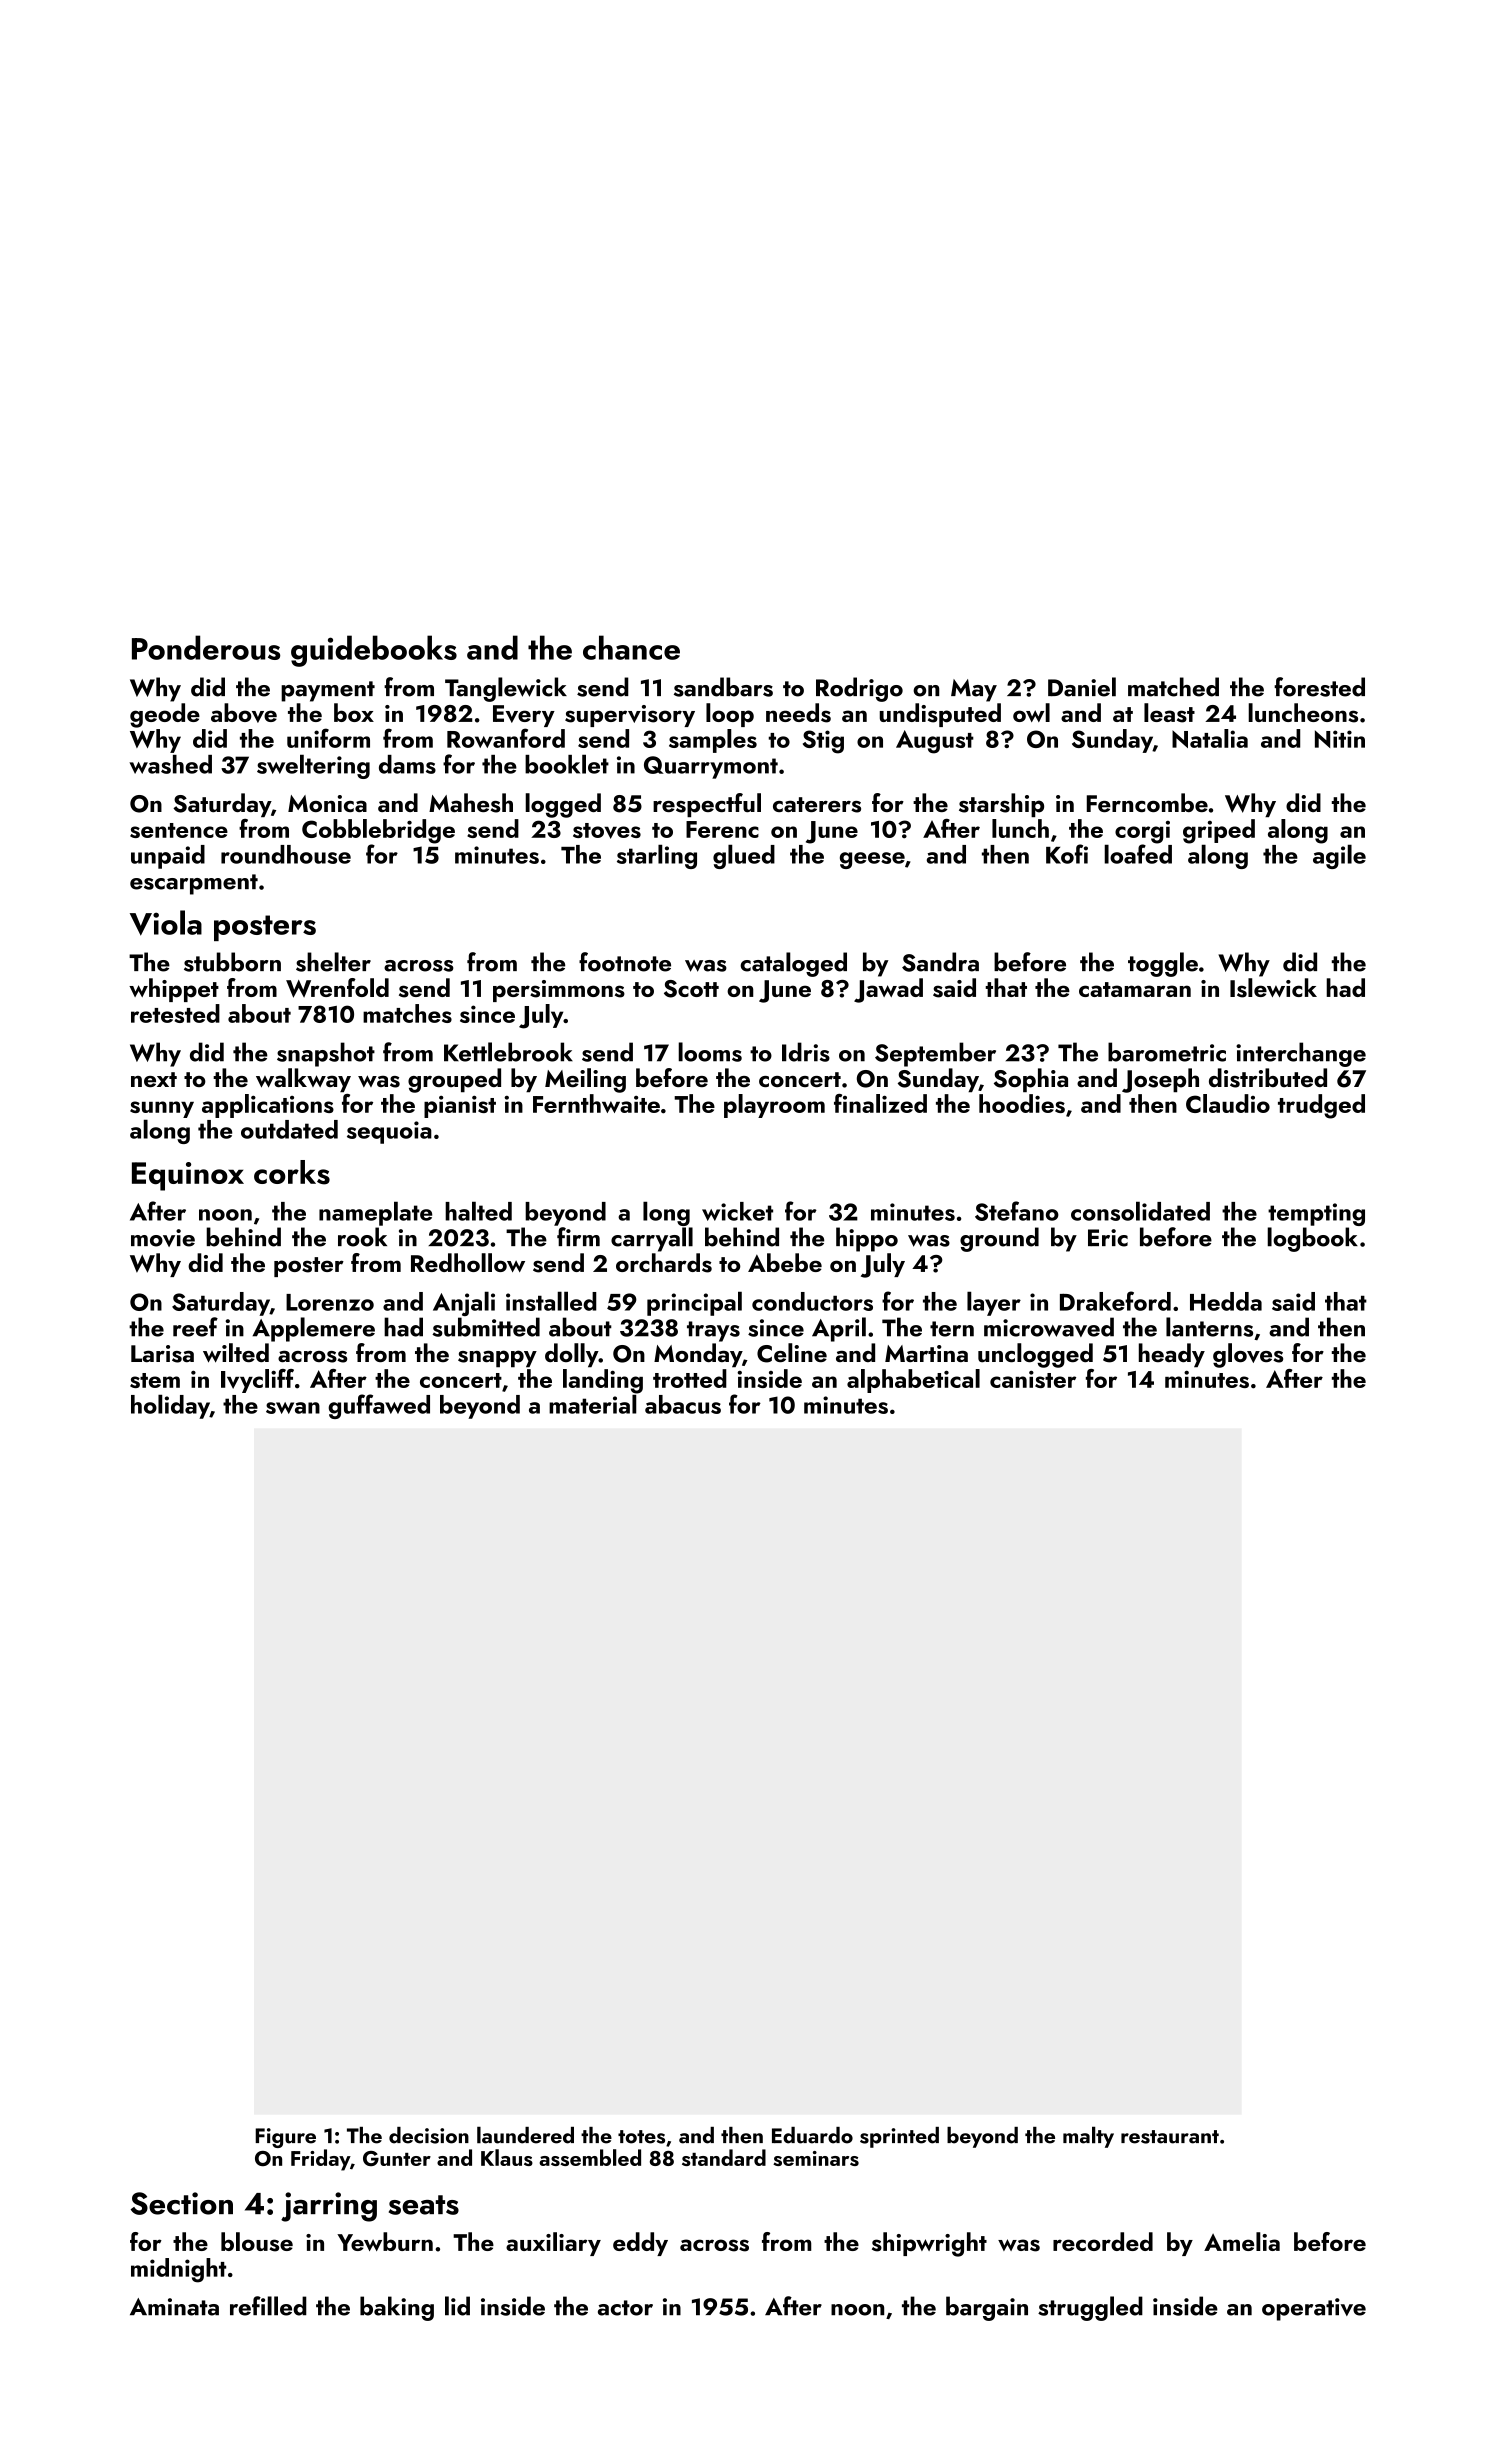  What do you see at coordinates (1248, 1355) in the document?
I see `gloves` at bounding box center [1248, 1355].
